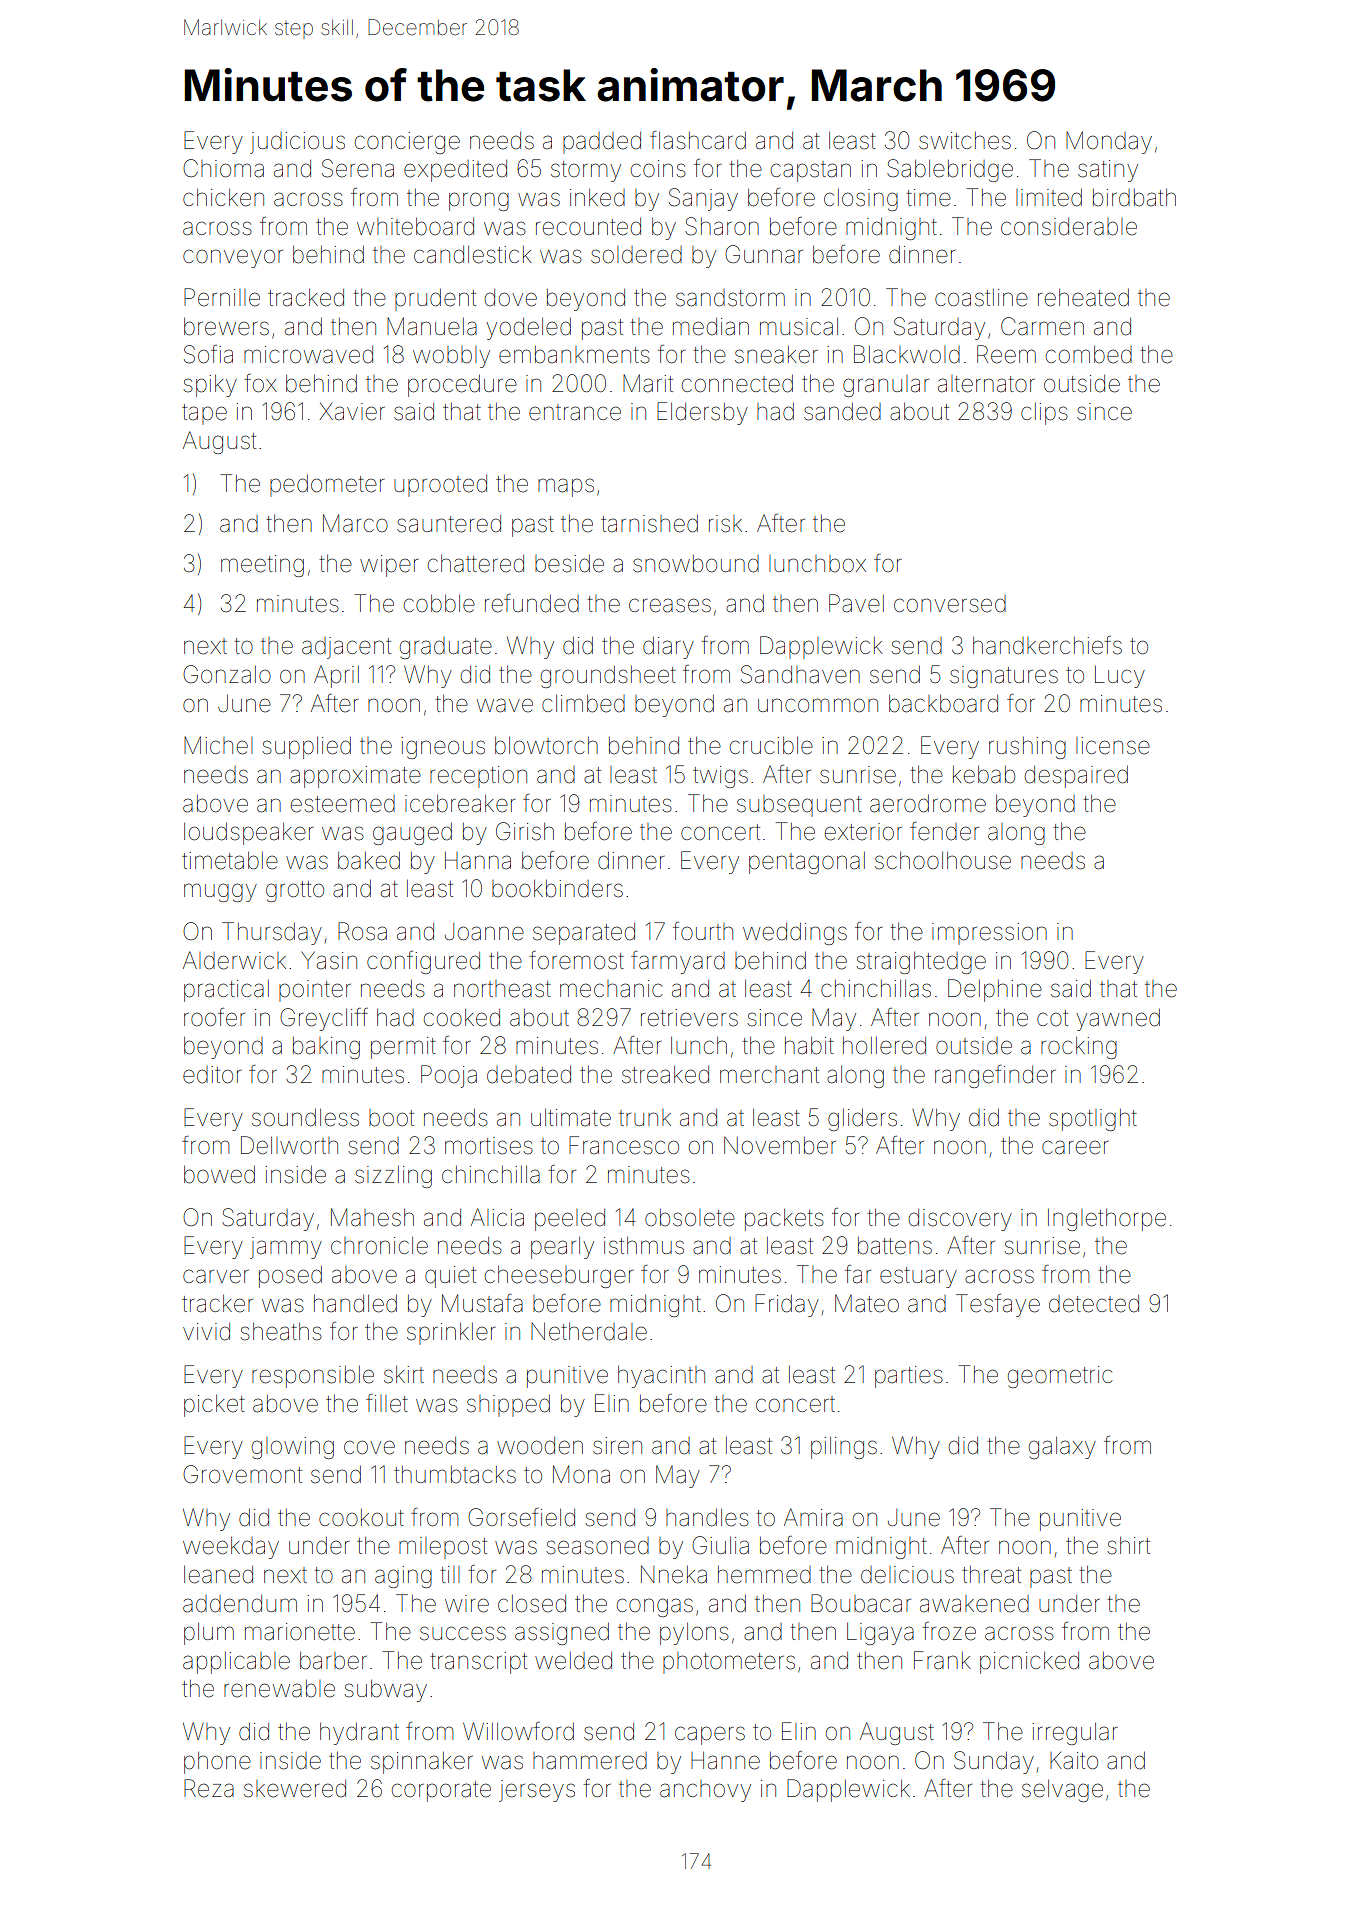 This image has width=1361, height=1925. What do you see at coordinates (981, 298) in the image?
I see `coastline` at bounding box center [981, 298].
